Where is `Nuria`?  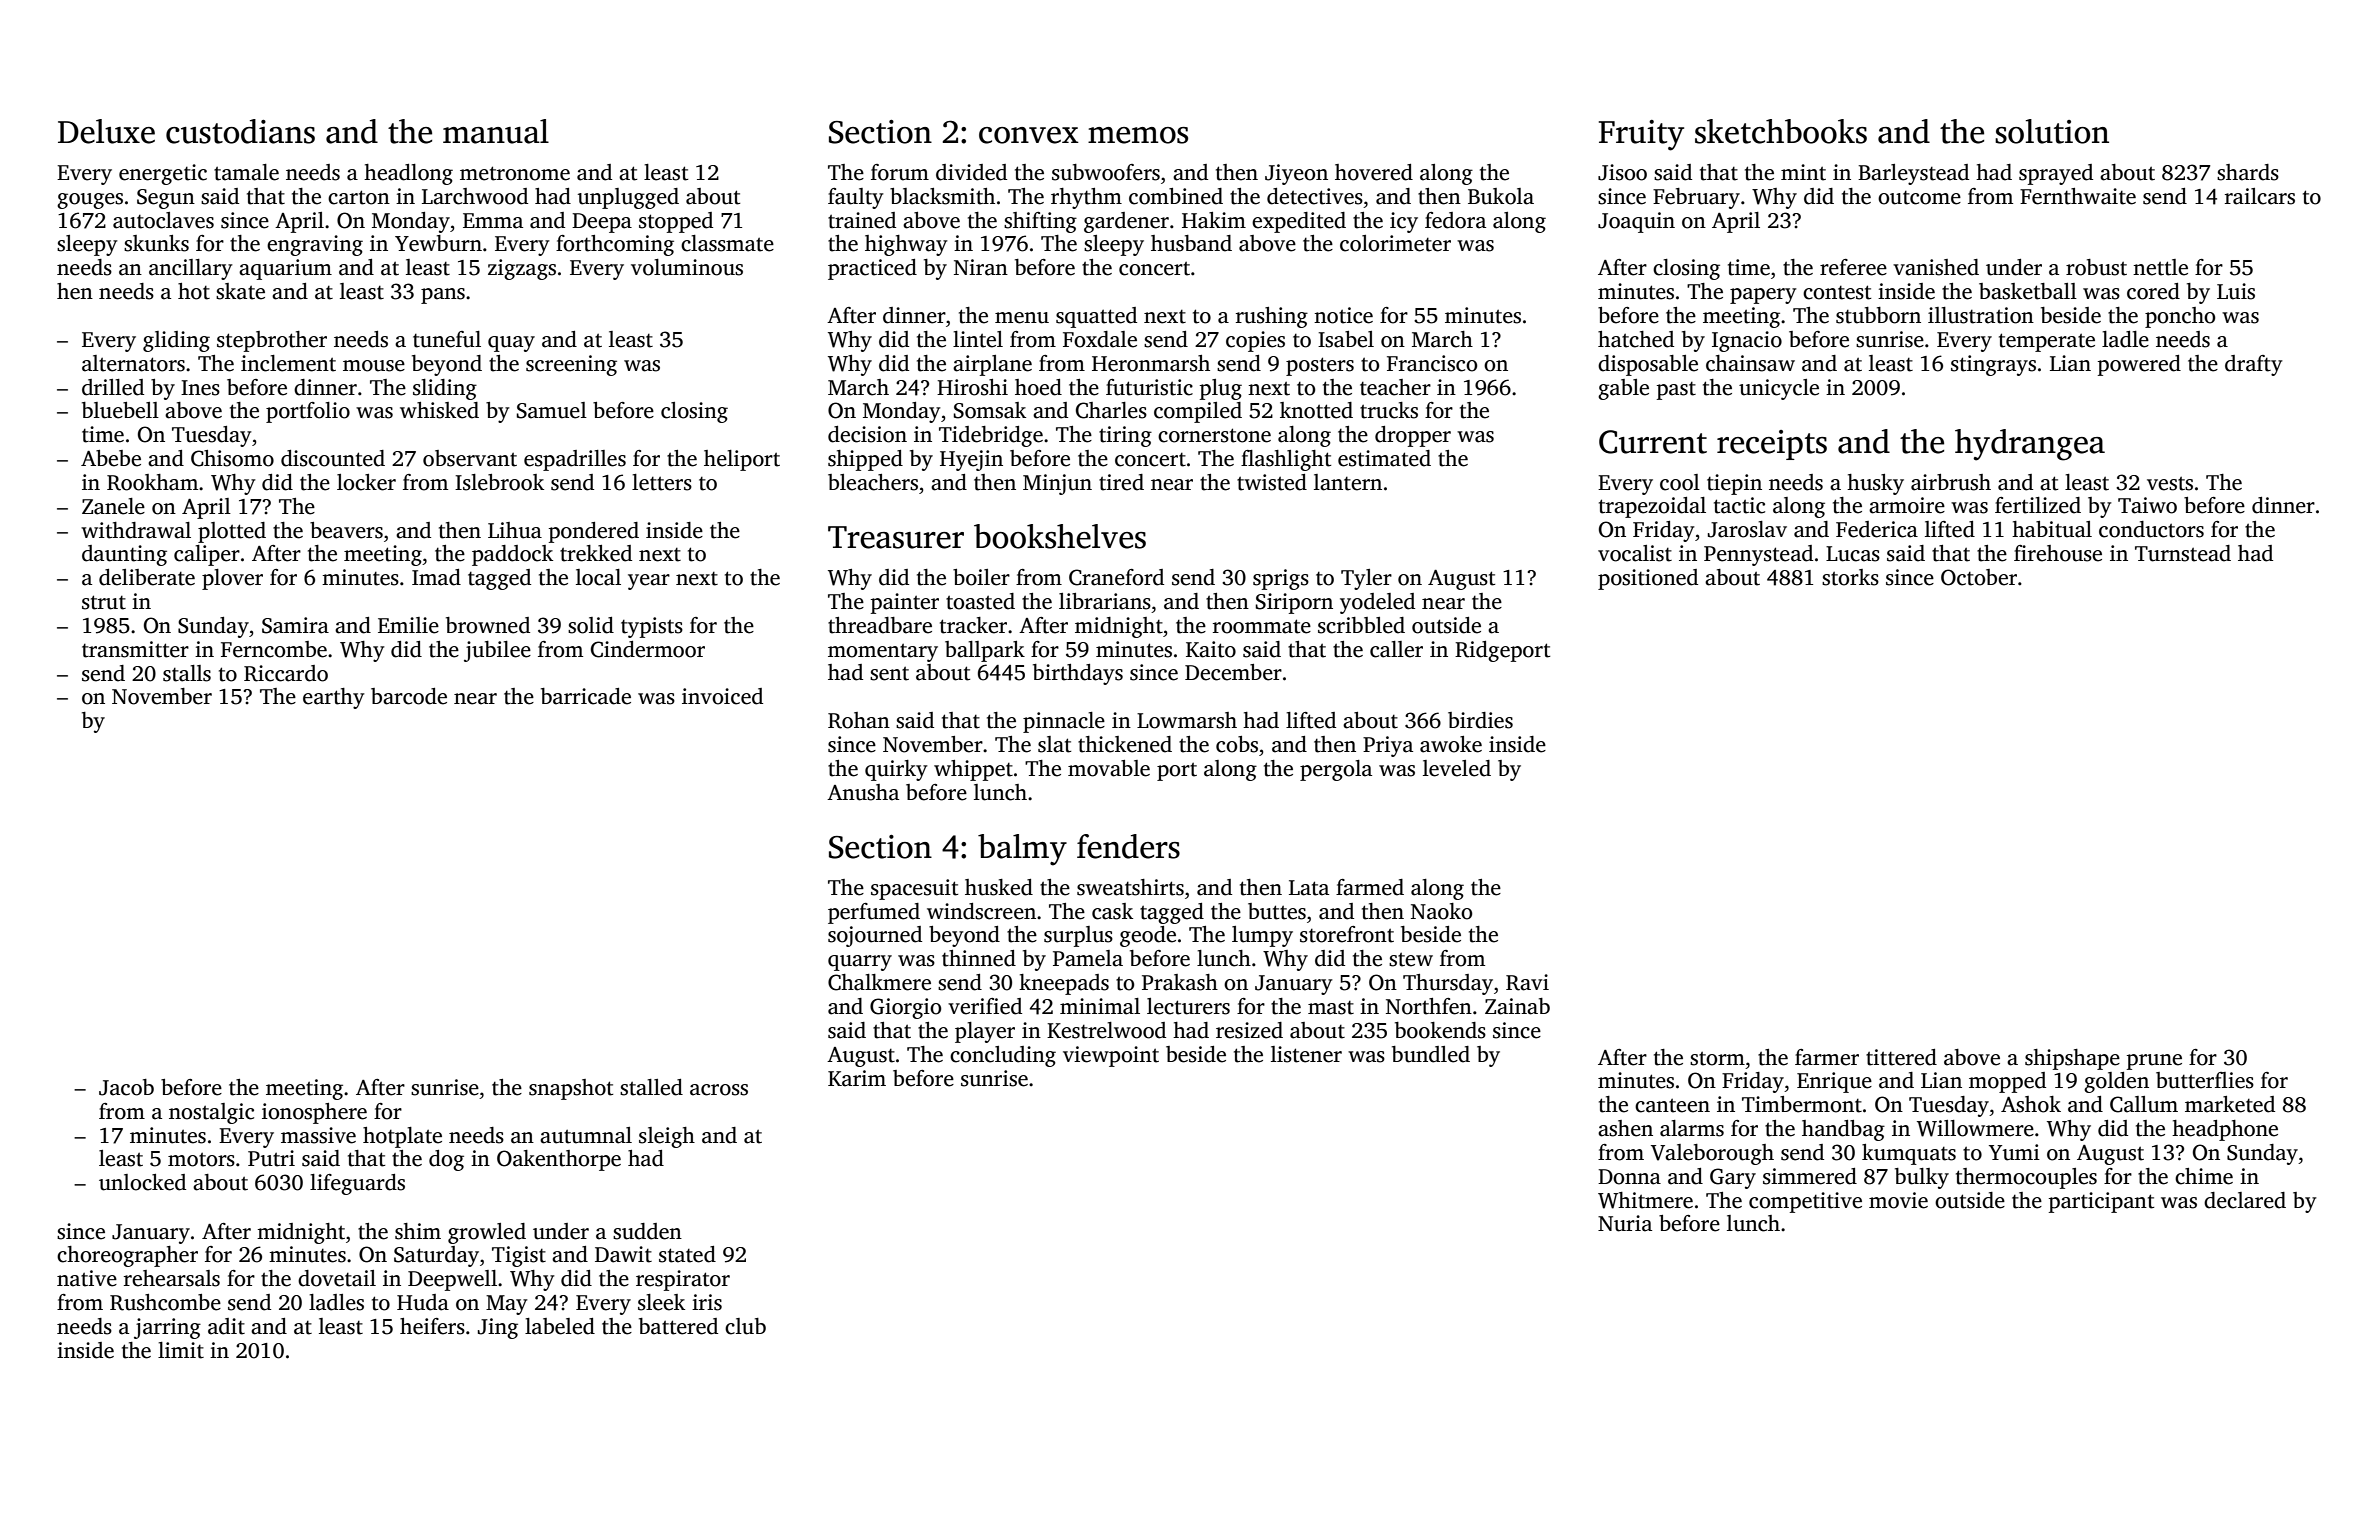
Nuria is located at coordinates (1625, 1223).
